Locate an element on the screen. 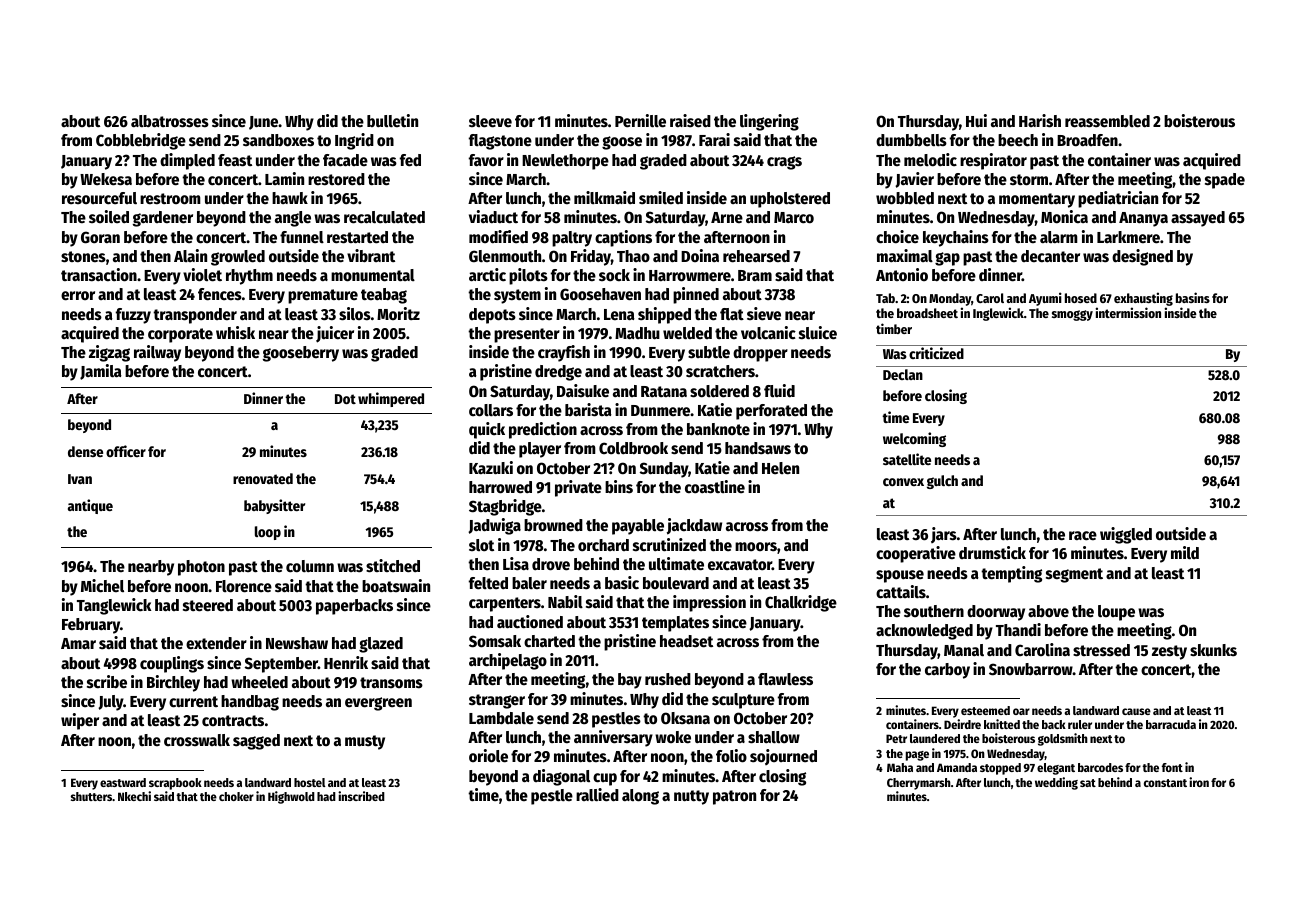 This screenshot has width=1308, height=924. albatrosses is located at coordinates (170, 121).
